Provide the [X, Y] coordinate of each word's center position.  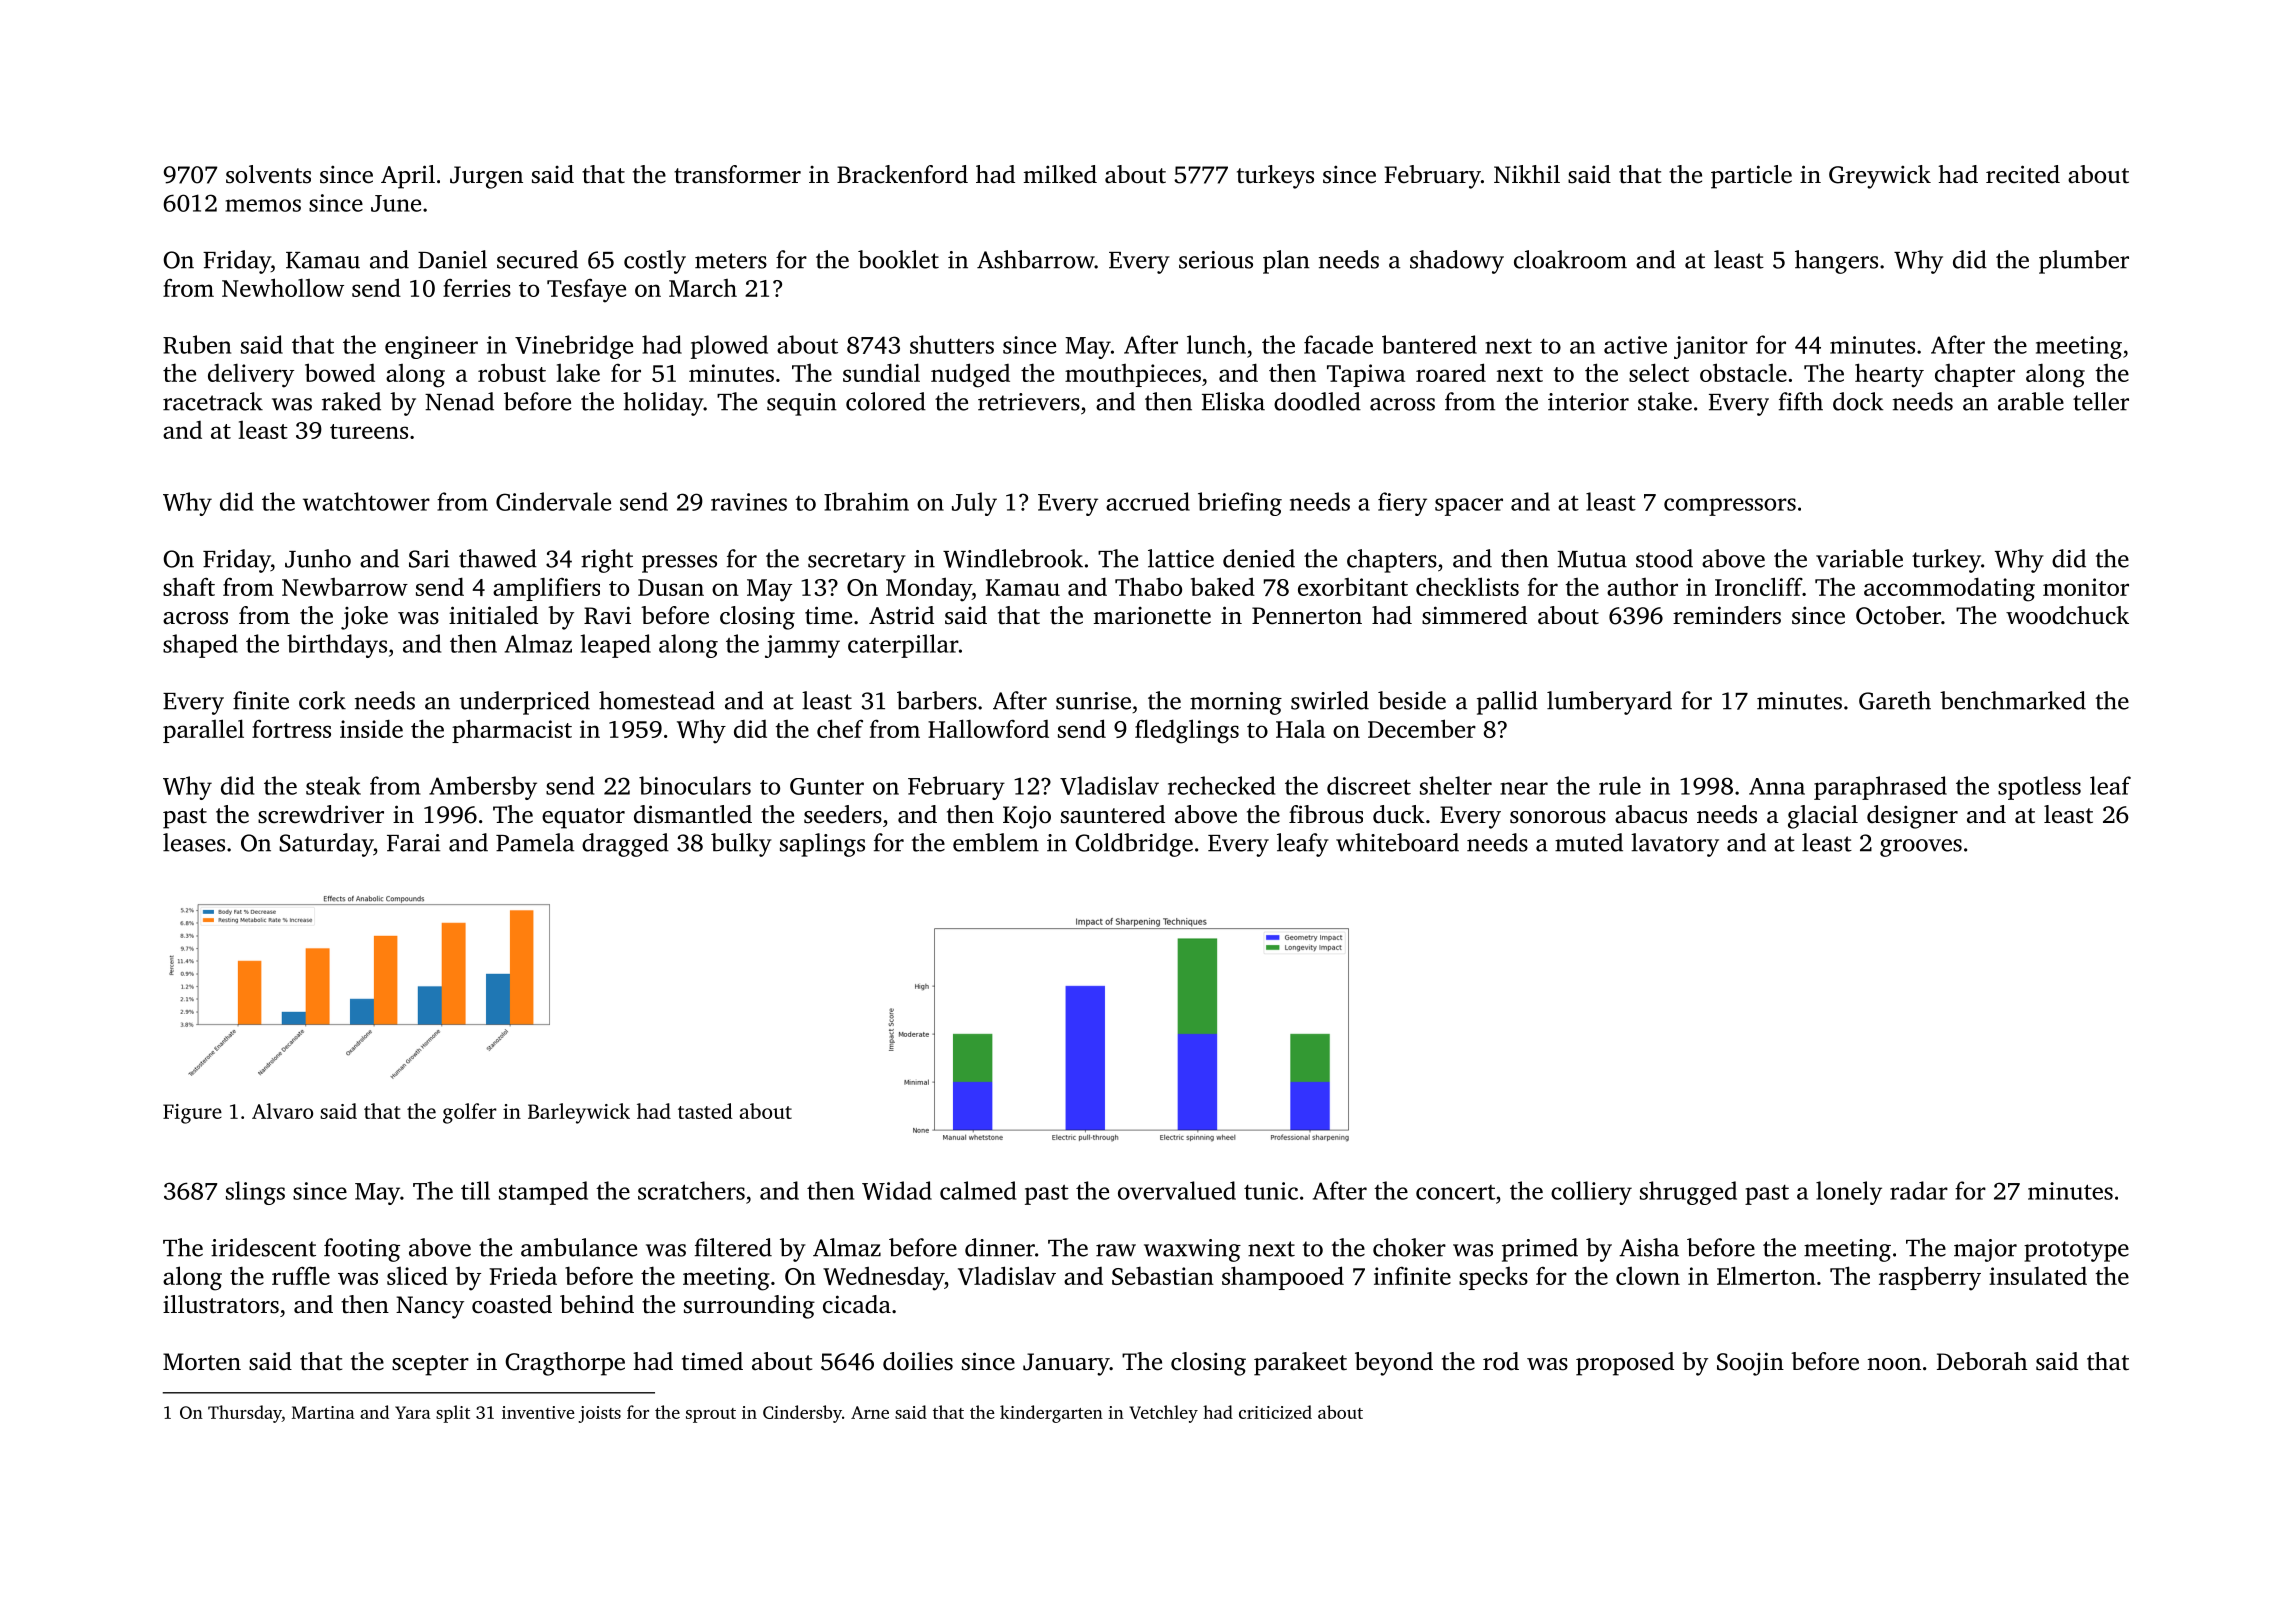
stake [1665, 401]
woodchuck [2067, 615]
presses [679, 564]
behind [597, 1304]
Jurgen [486, 177]
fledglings [1187, 731]
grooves [1921, 848]
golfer [470, 1113]
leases [194, 842]
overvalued [1177, 1190]
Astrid [901, 615]
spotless [2039, 788]
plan [1286, 262]
